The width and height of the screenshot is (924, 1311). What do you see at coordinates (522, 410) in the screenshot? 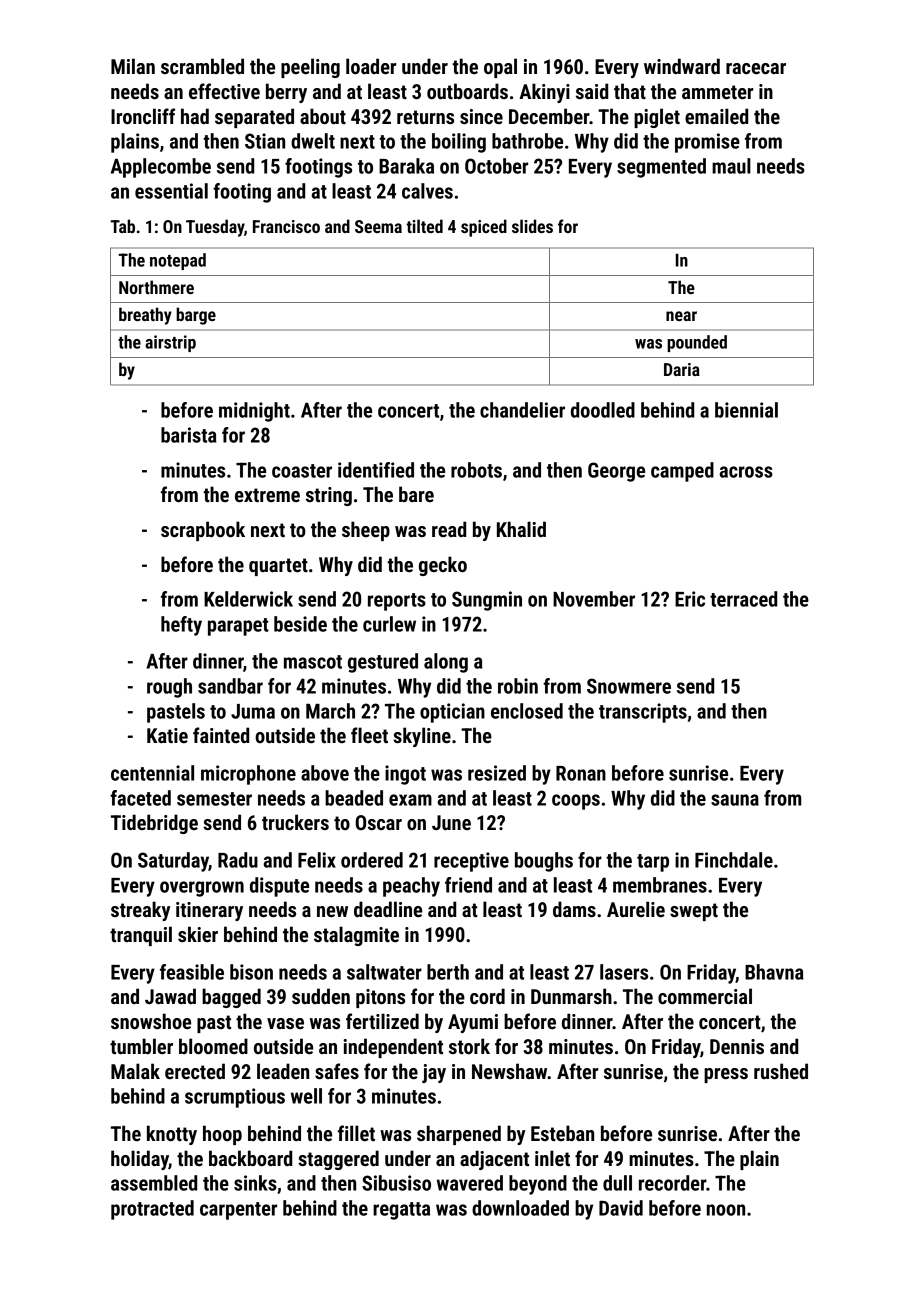
I see `chandelier` at bounding box center [522, 410].
